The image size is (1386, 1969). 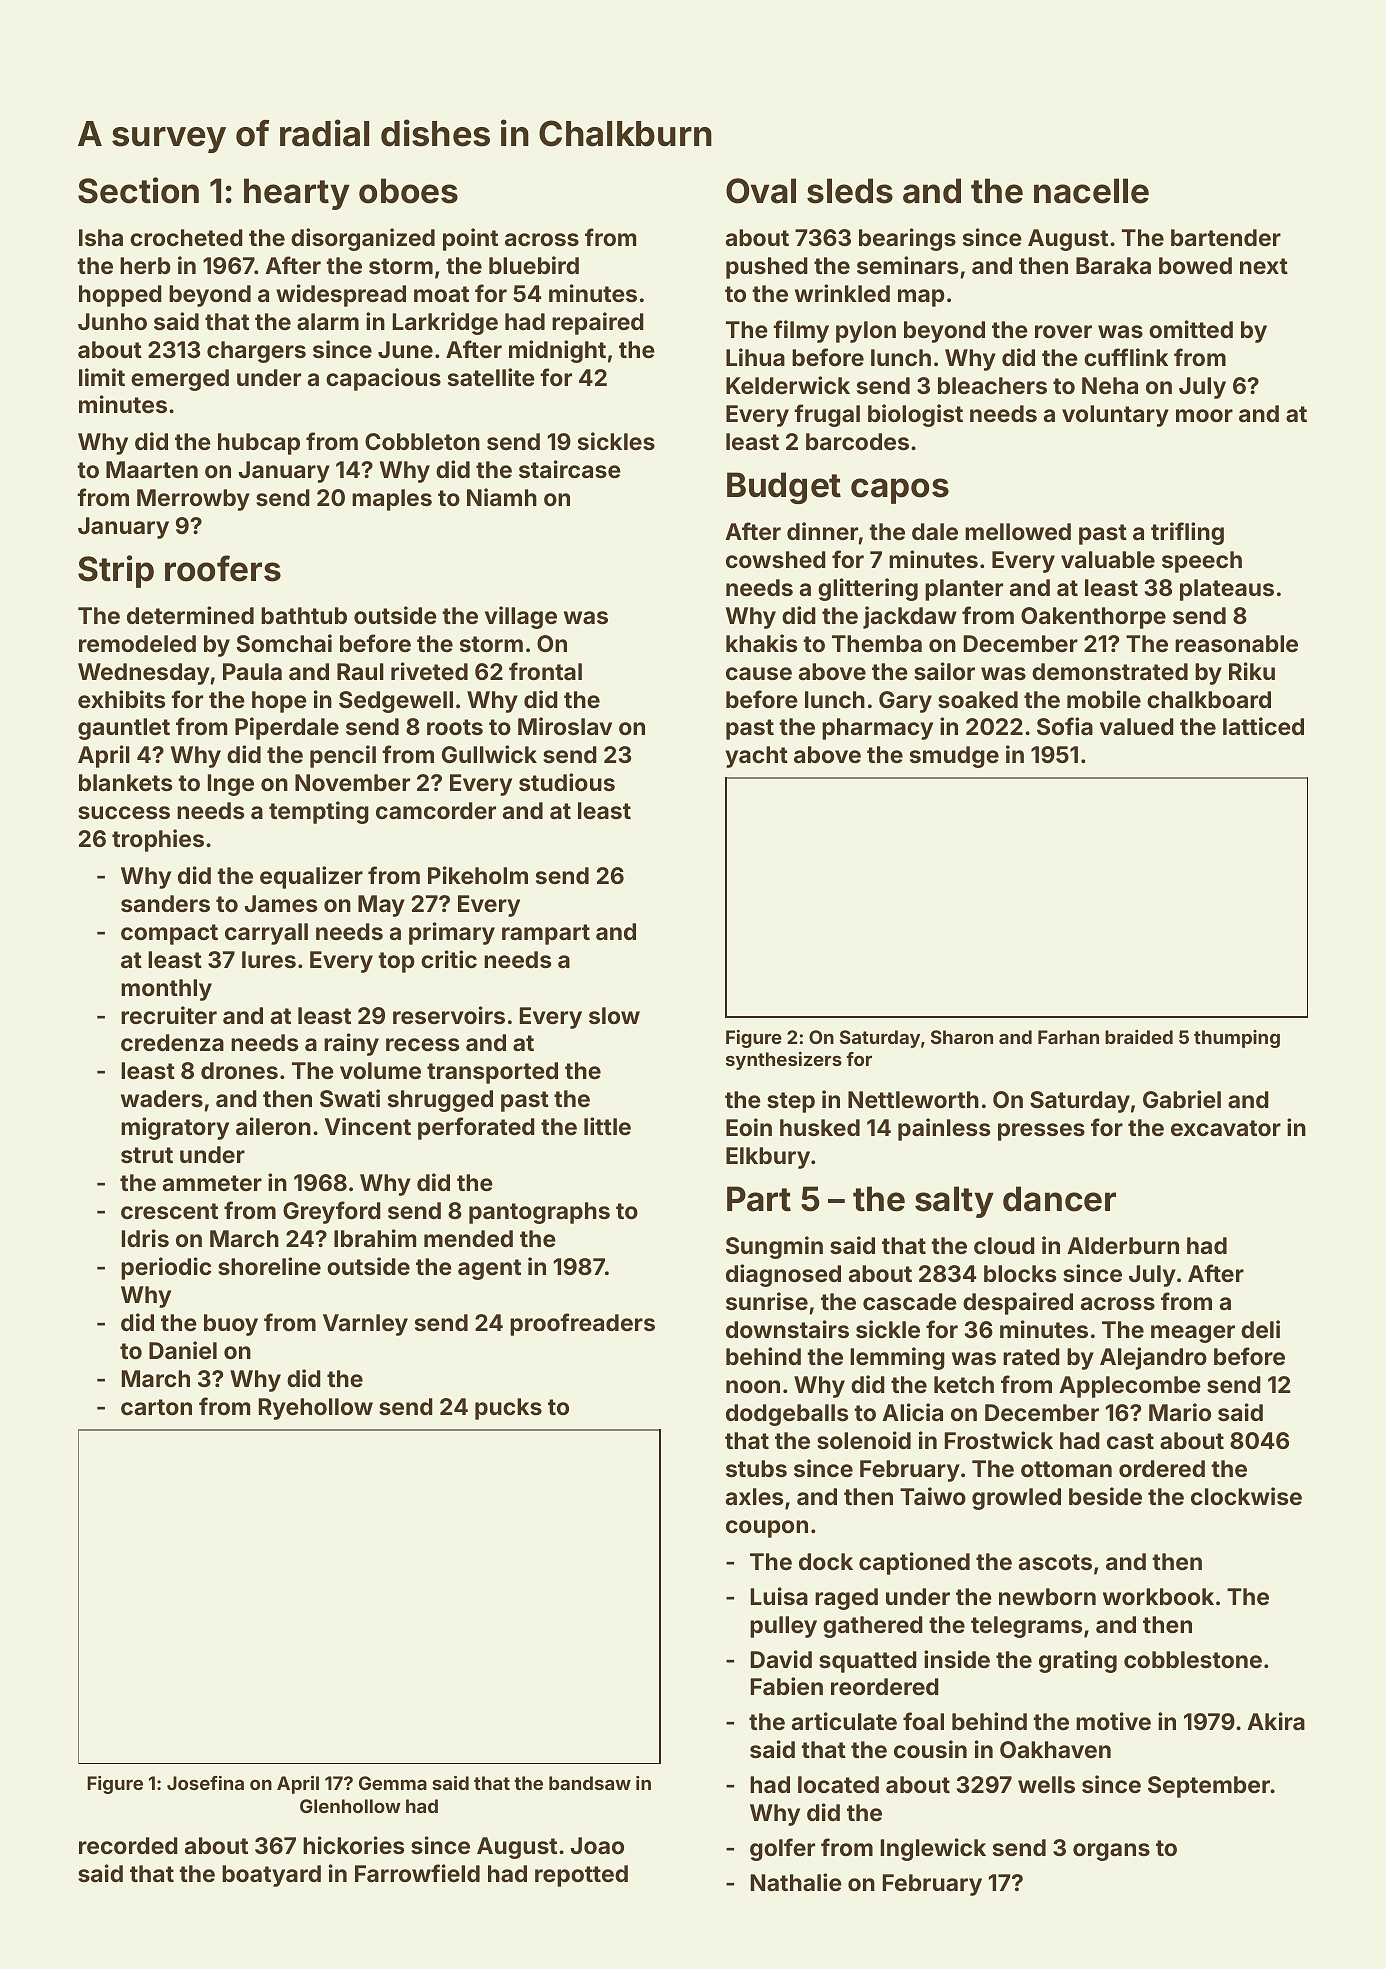 What do you see at coordinates (1091, 191) in the page?
I see `nacelle` at bounding box center [1091, 191].
